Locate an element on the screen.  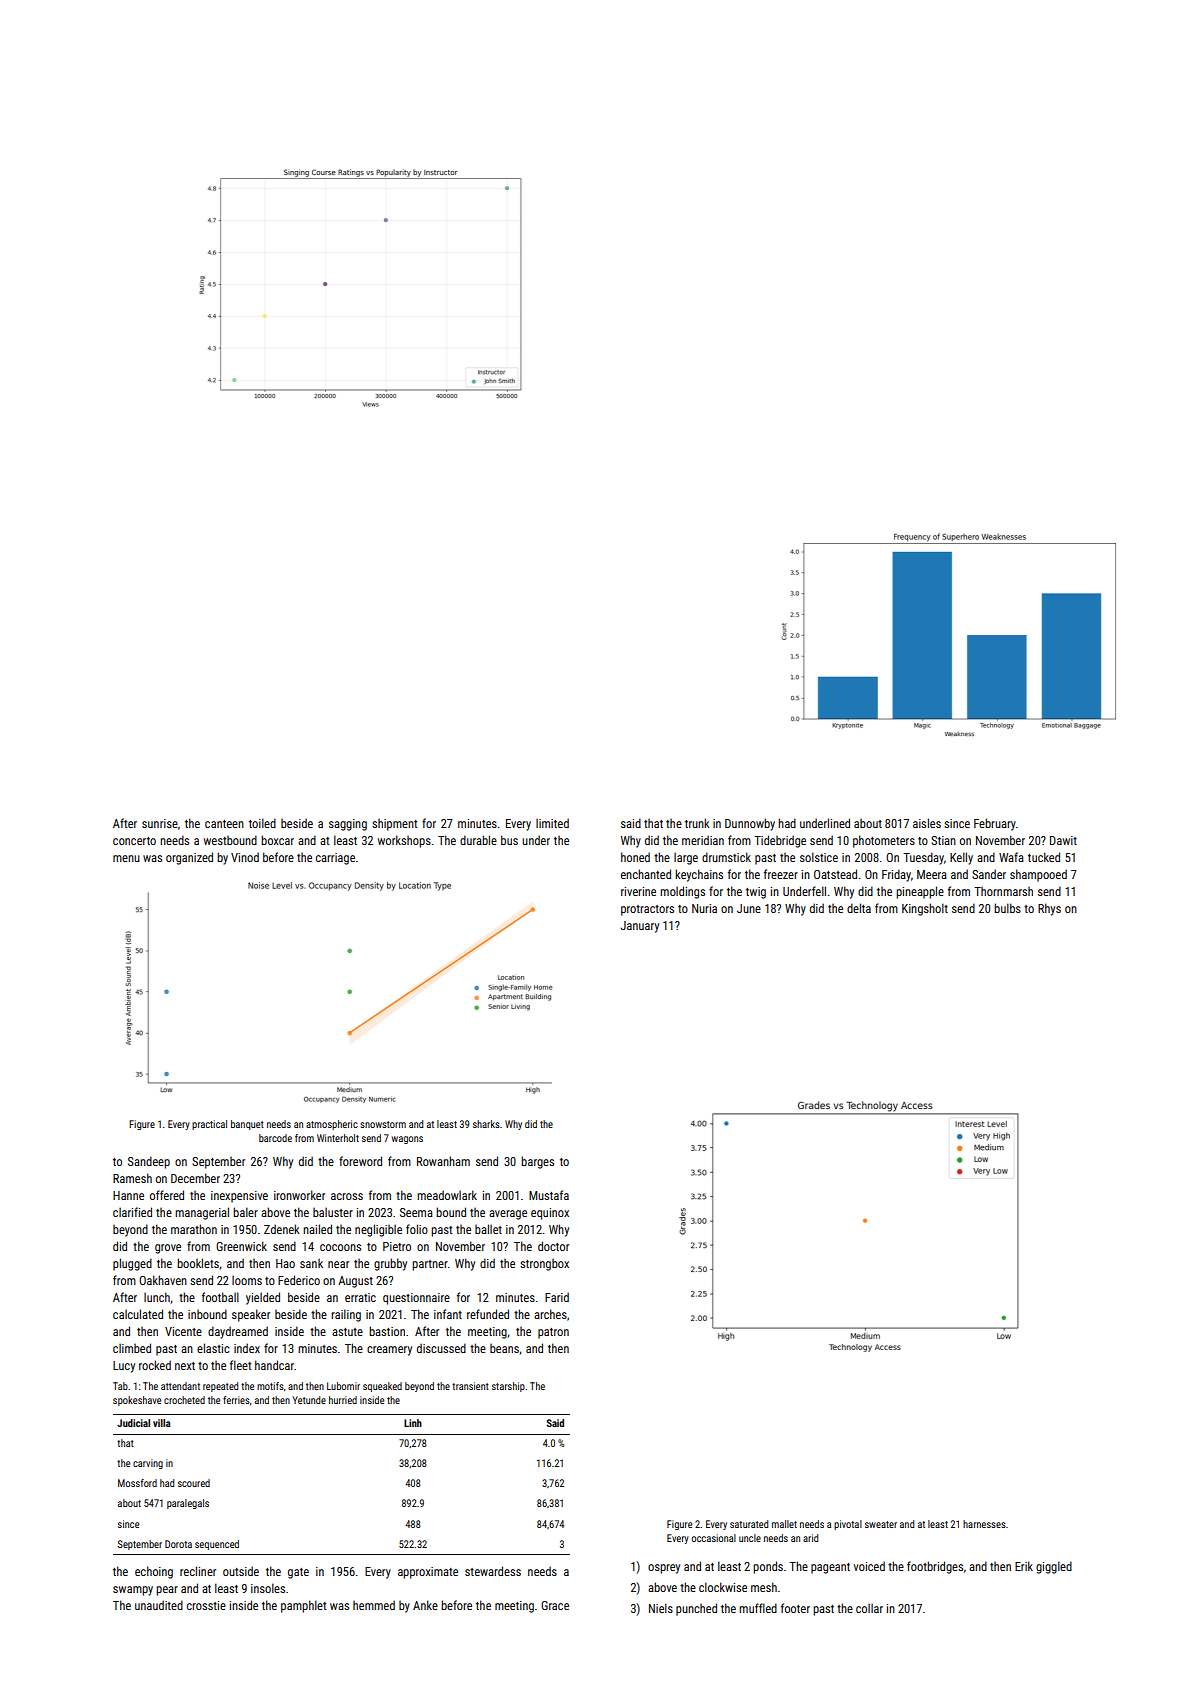
shipment is located at coordinates (395, 825).
